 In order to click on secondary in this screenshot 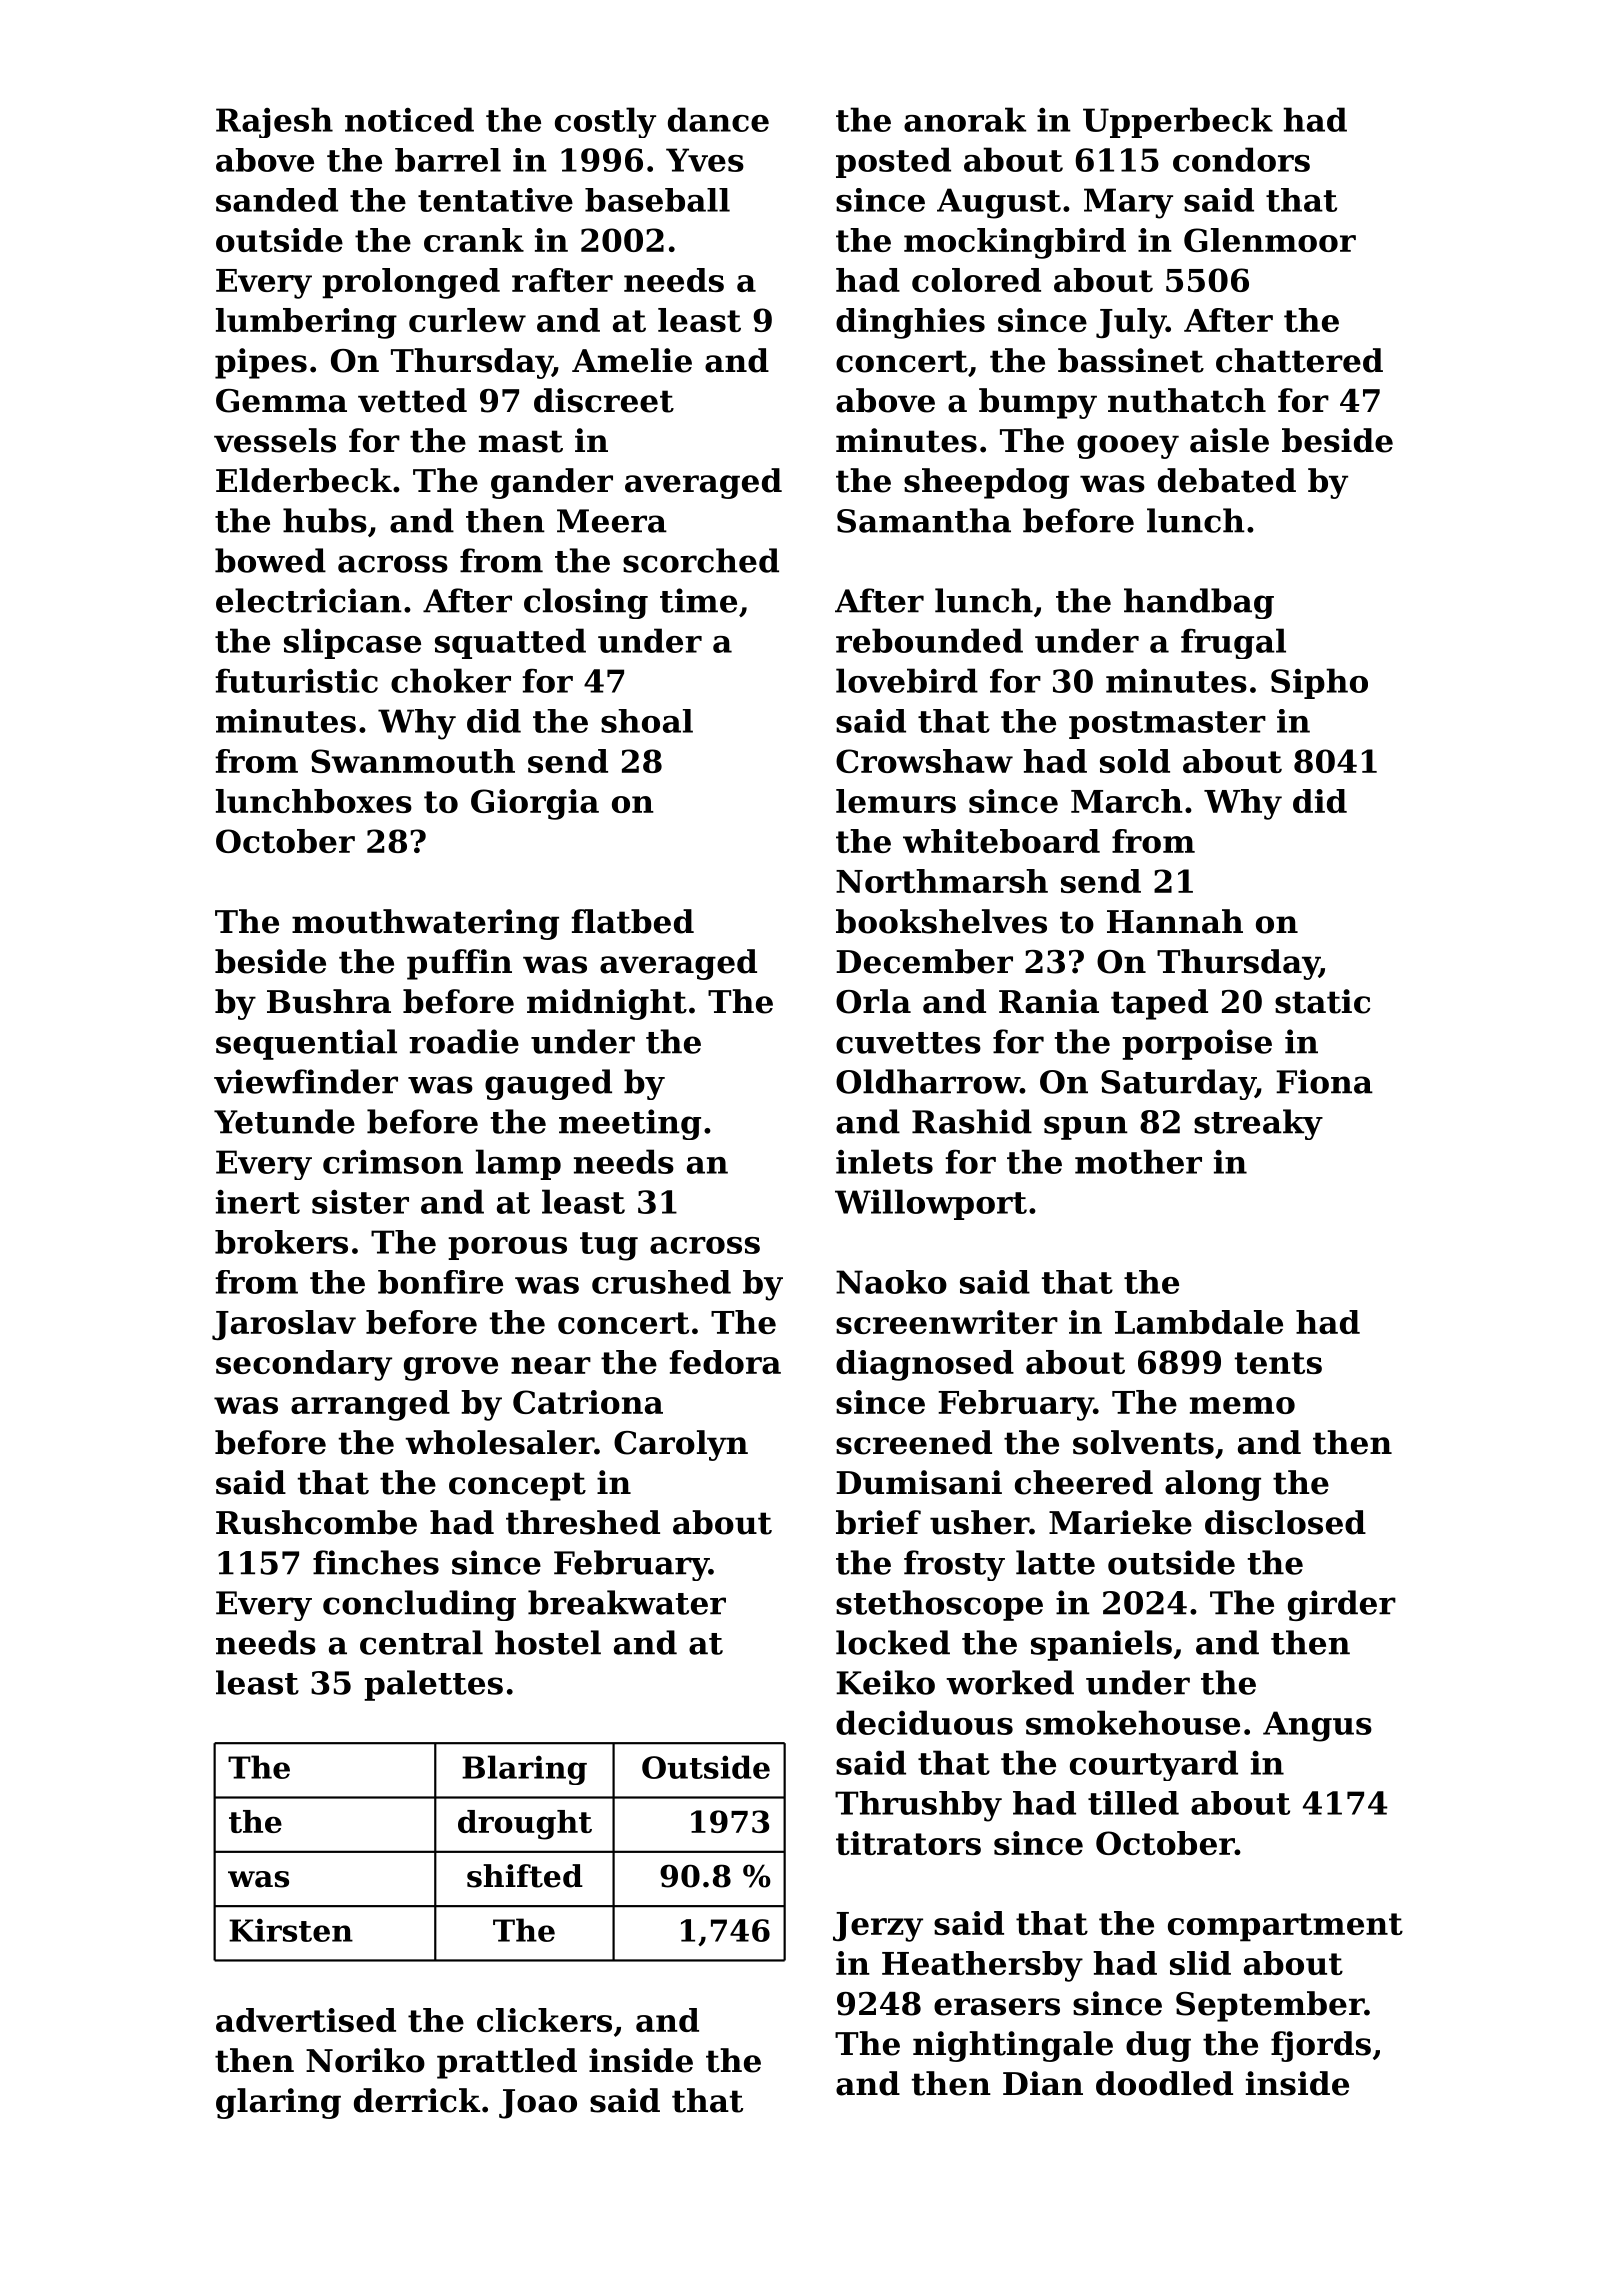, I will do `click(304, 1365)`.
